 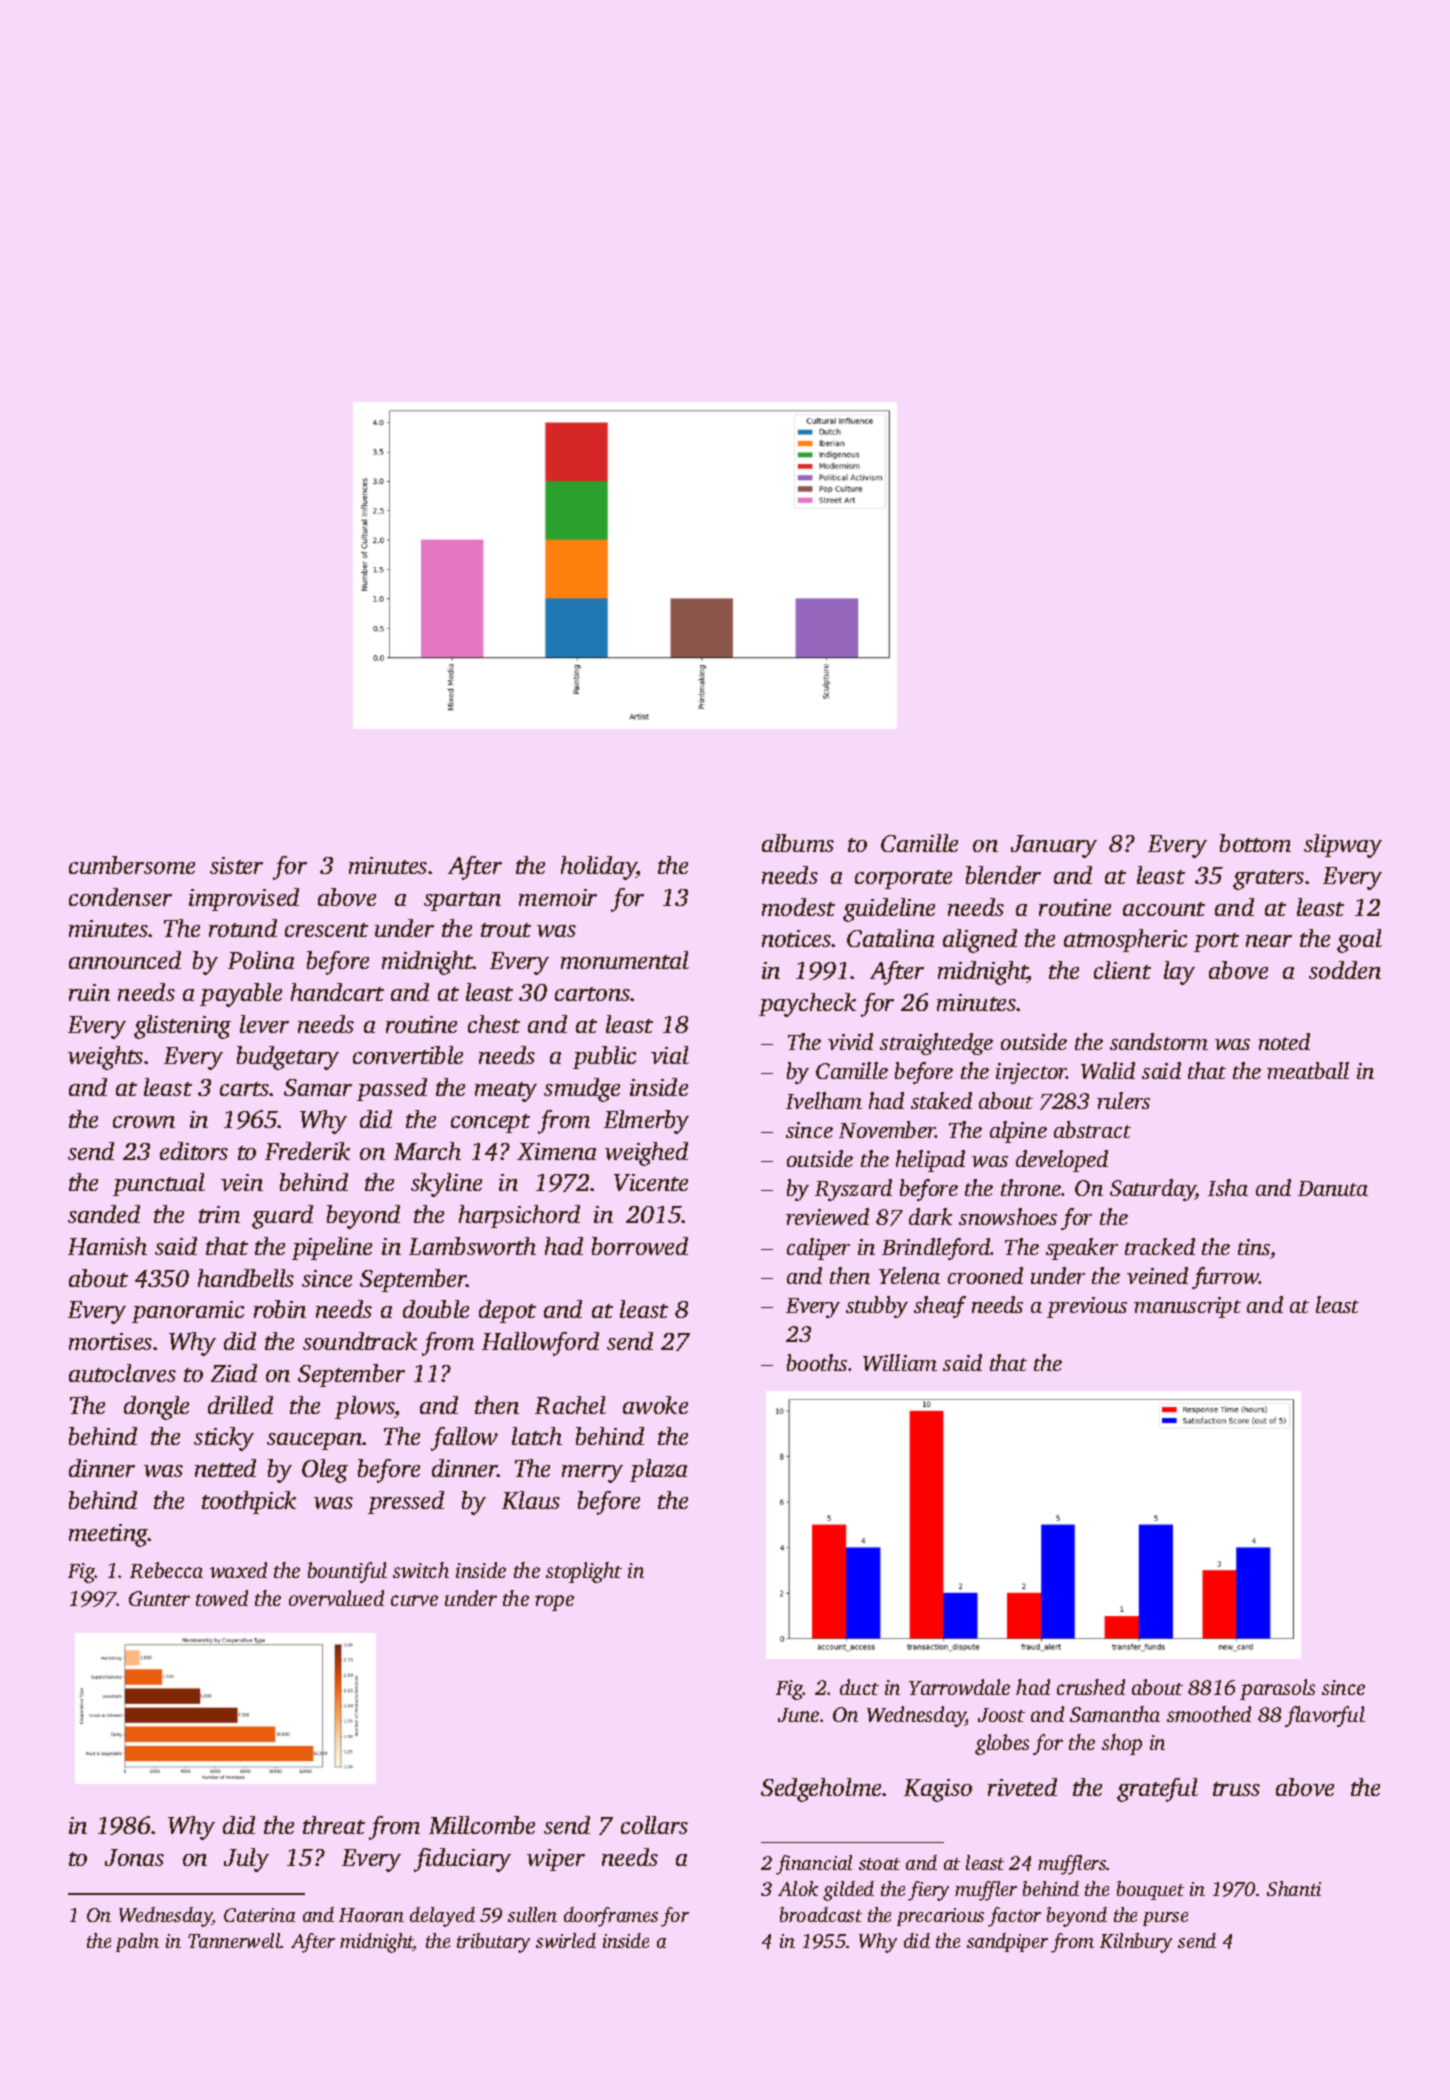 What do you see at coordinates (104, 1214) in the image?
I see `sanded` at bounding box center [104, 1214].
